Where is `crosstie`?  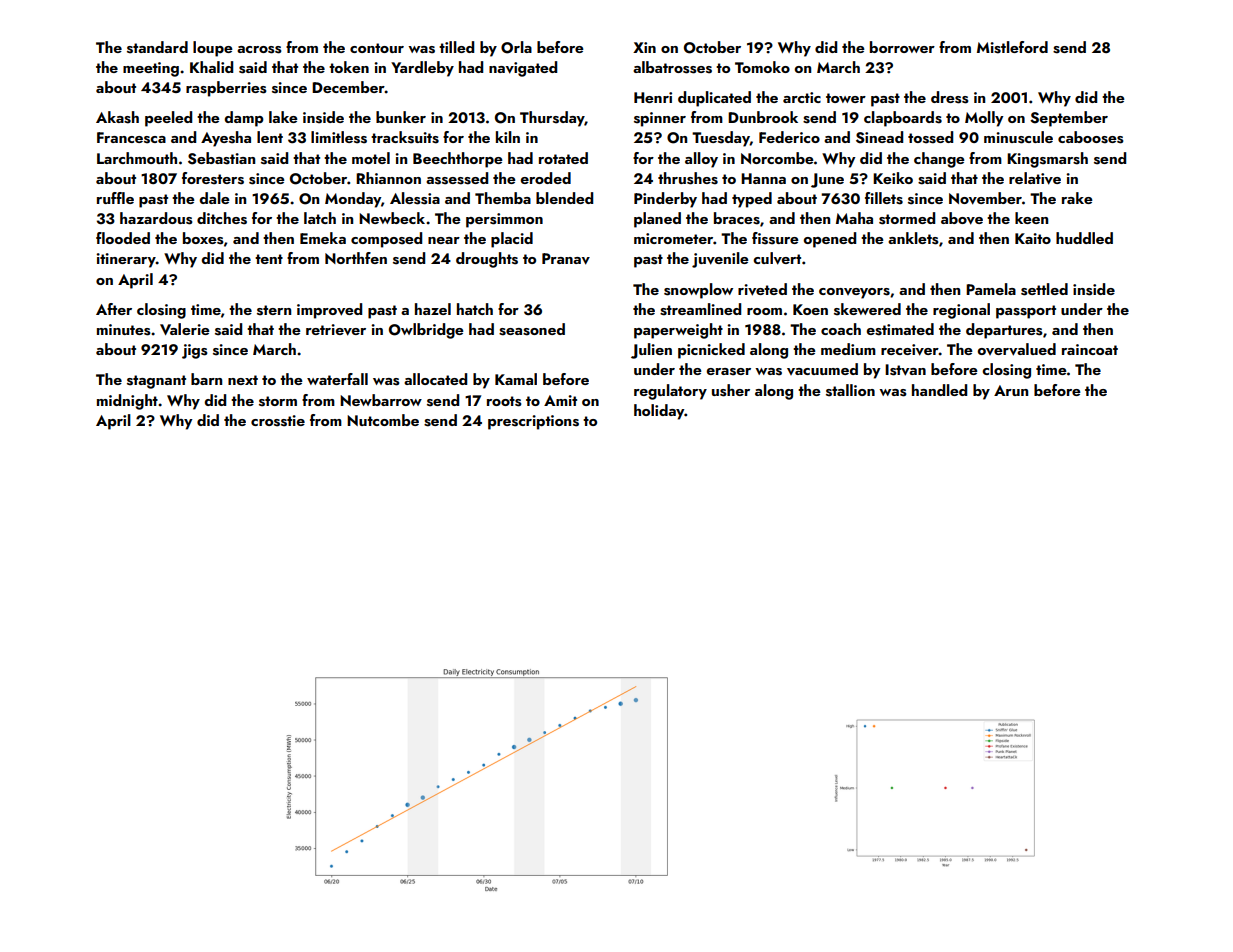 crosstie is located at coordinates (278, 421).
